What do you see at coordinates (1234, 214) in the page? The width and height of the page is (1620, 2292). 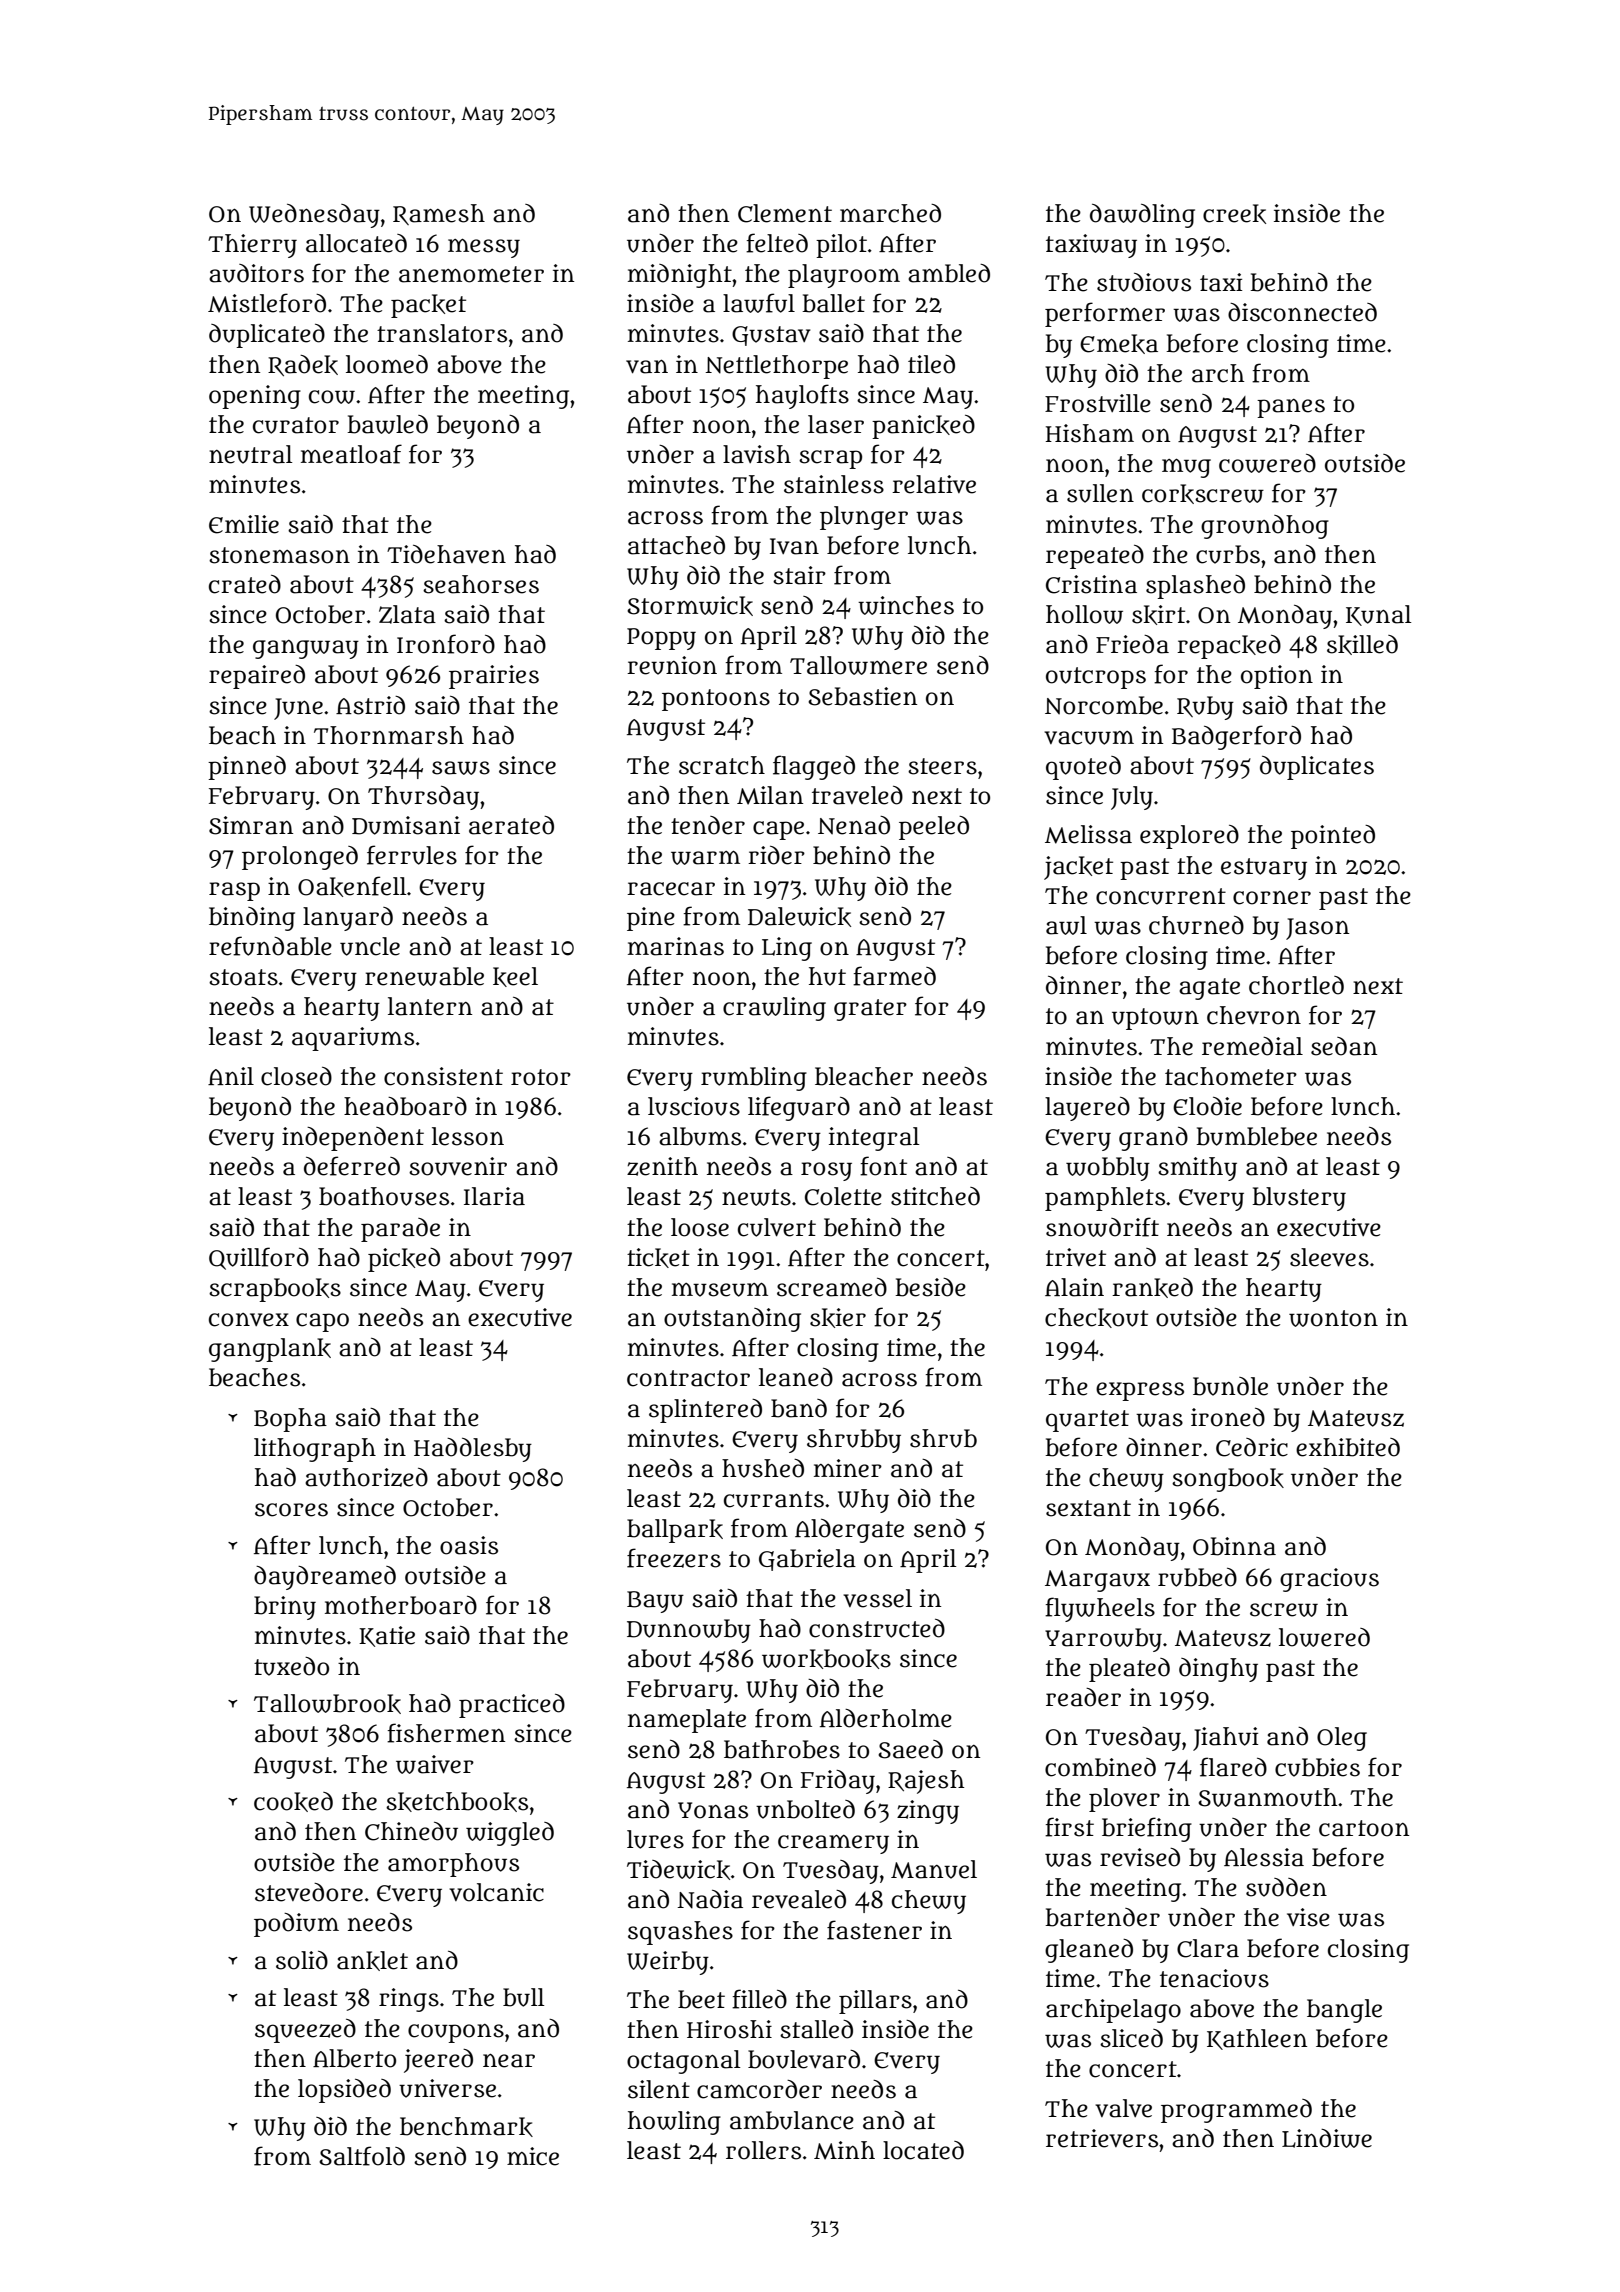 I see `creek` at bounding box center [1234, 214].
